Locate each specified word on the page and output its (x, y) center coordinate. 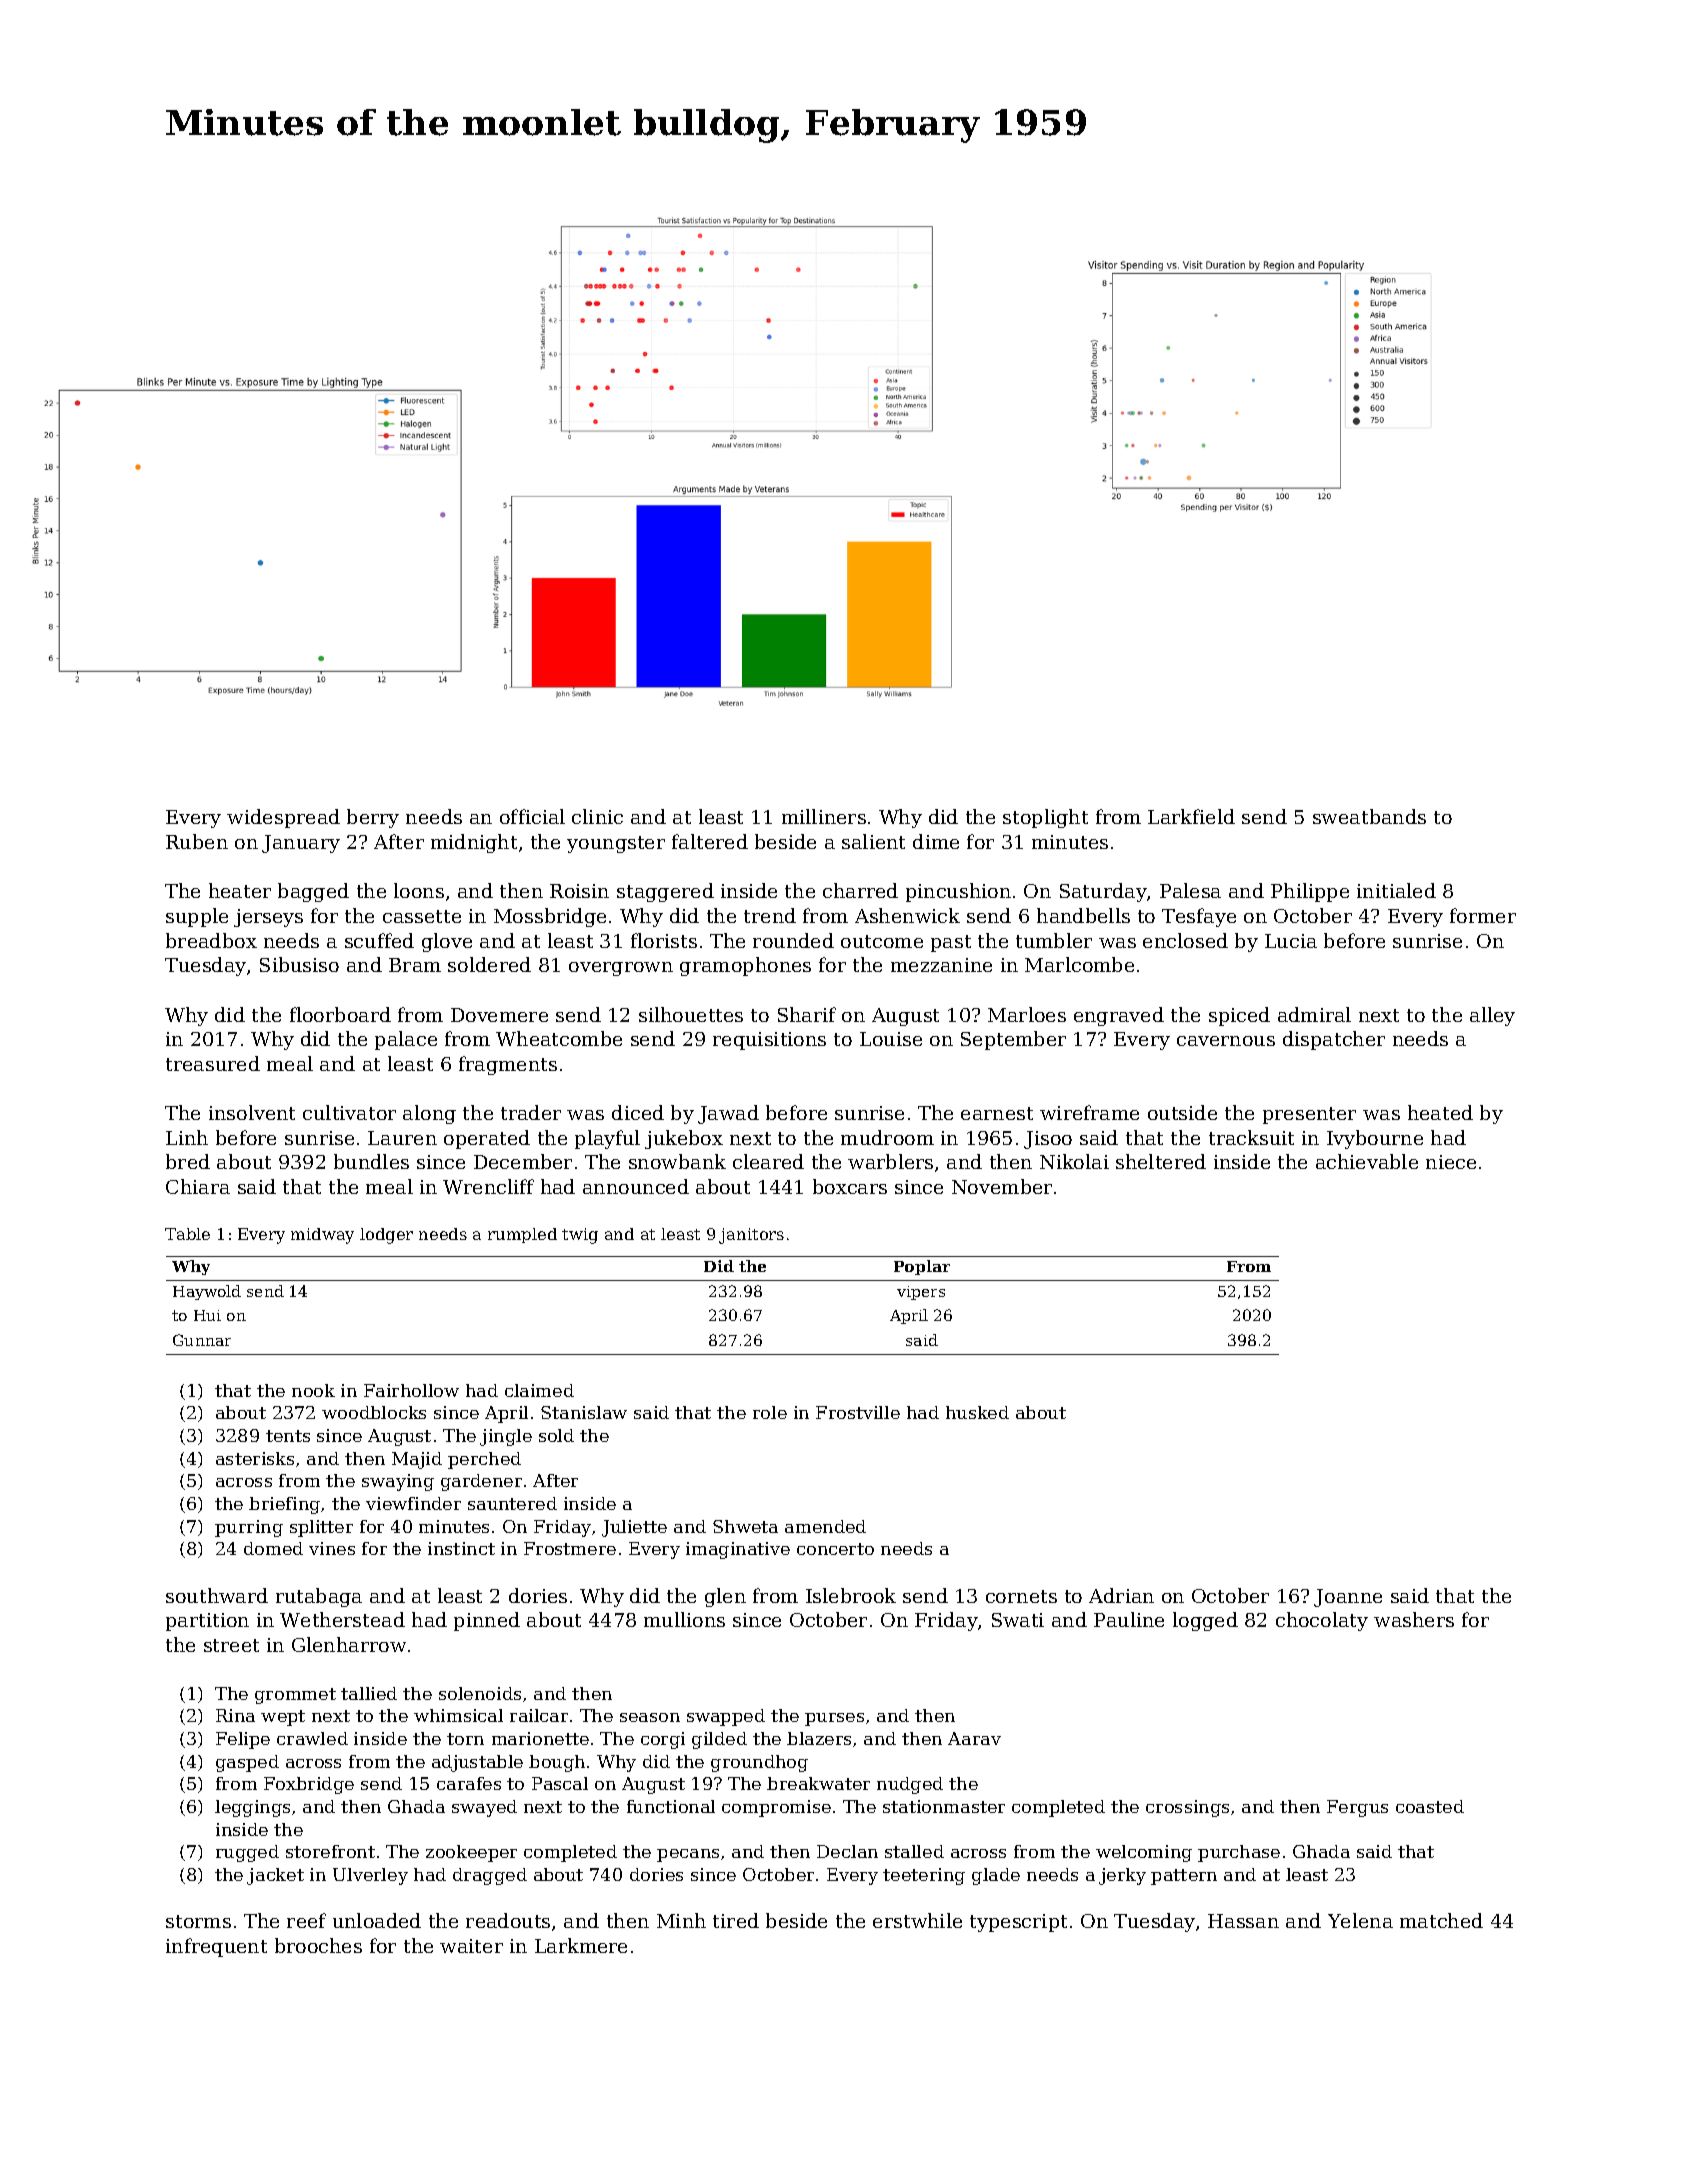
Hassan (1243, 1921)
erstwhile (917, 1920)
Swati (1018, 1620)
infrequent (216, 1947)
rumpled (522, 1235)
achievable (1367, 1161)
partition (207, 1622)
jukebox (684, 1139)
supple (197, 917)
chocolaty (1322, 1621)
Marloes (1027, 1014)
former (1483, 915)
